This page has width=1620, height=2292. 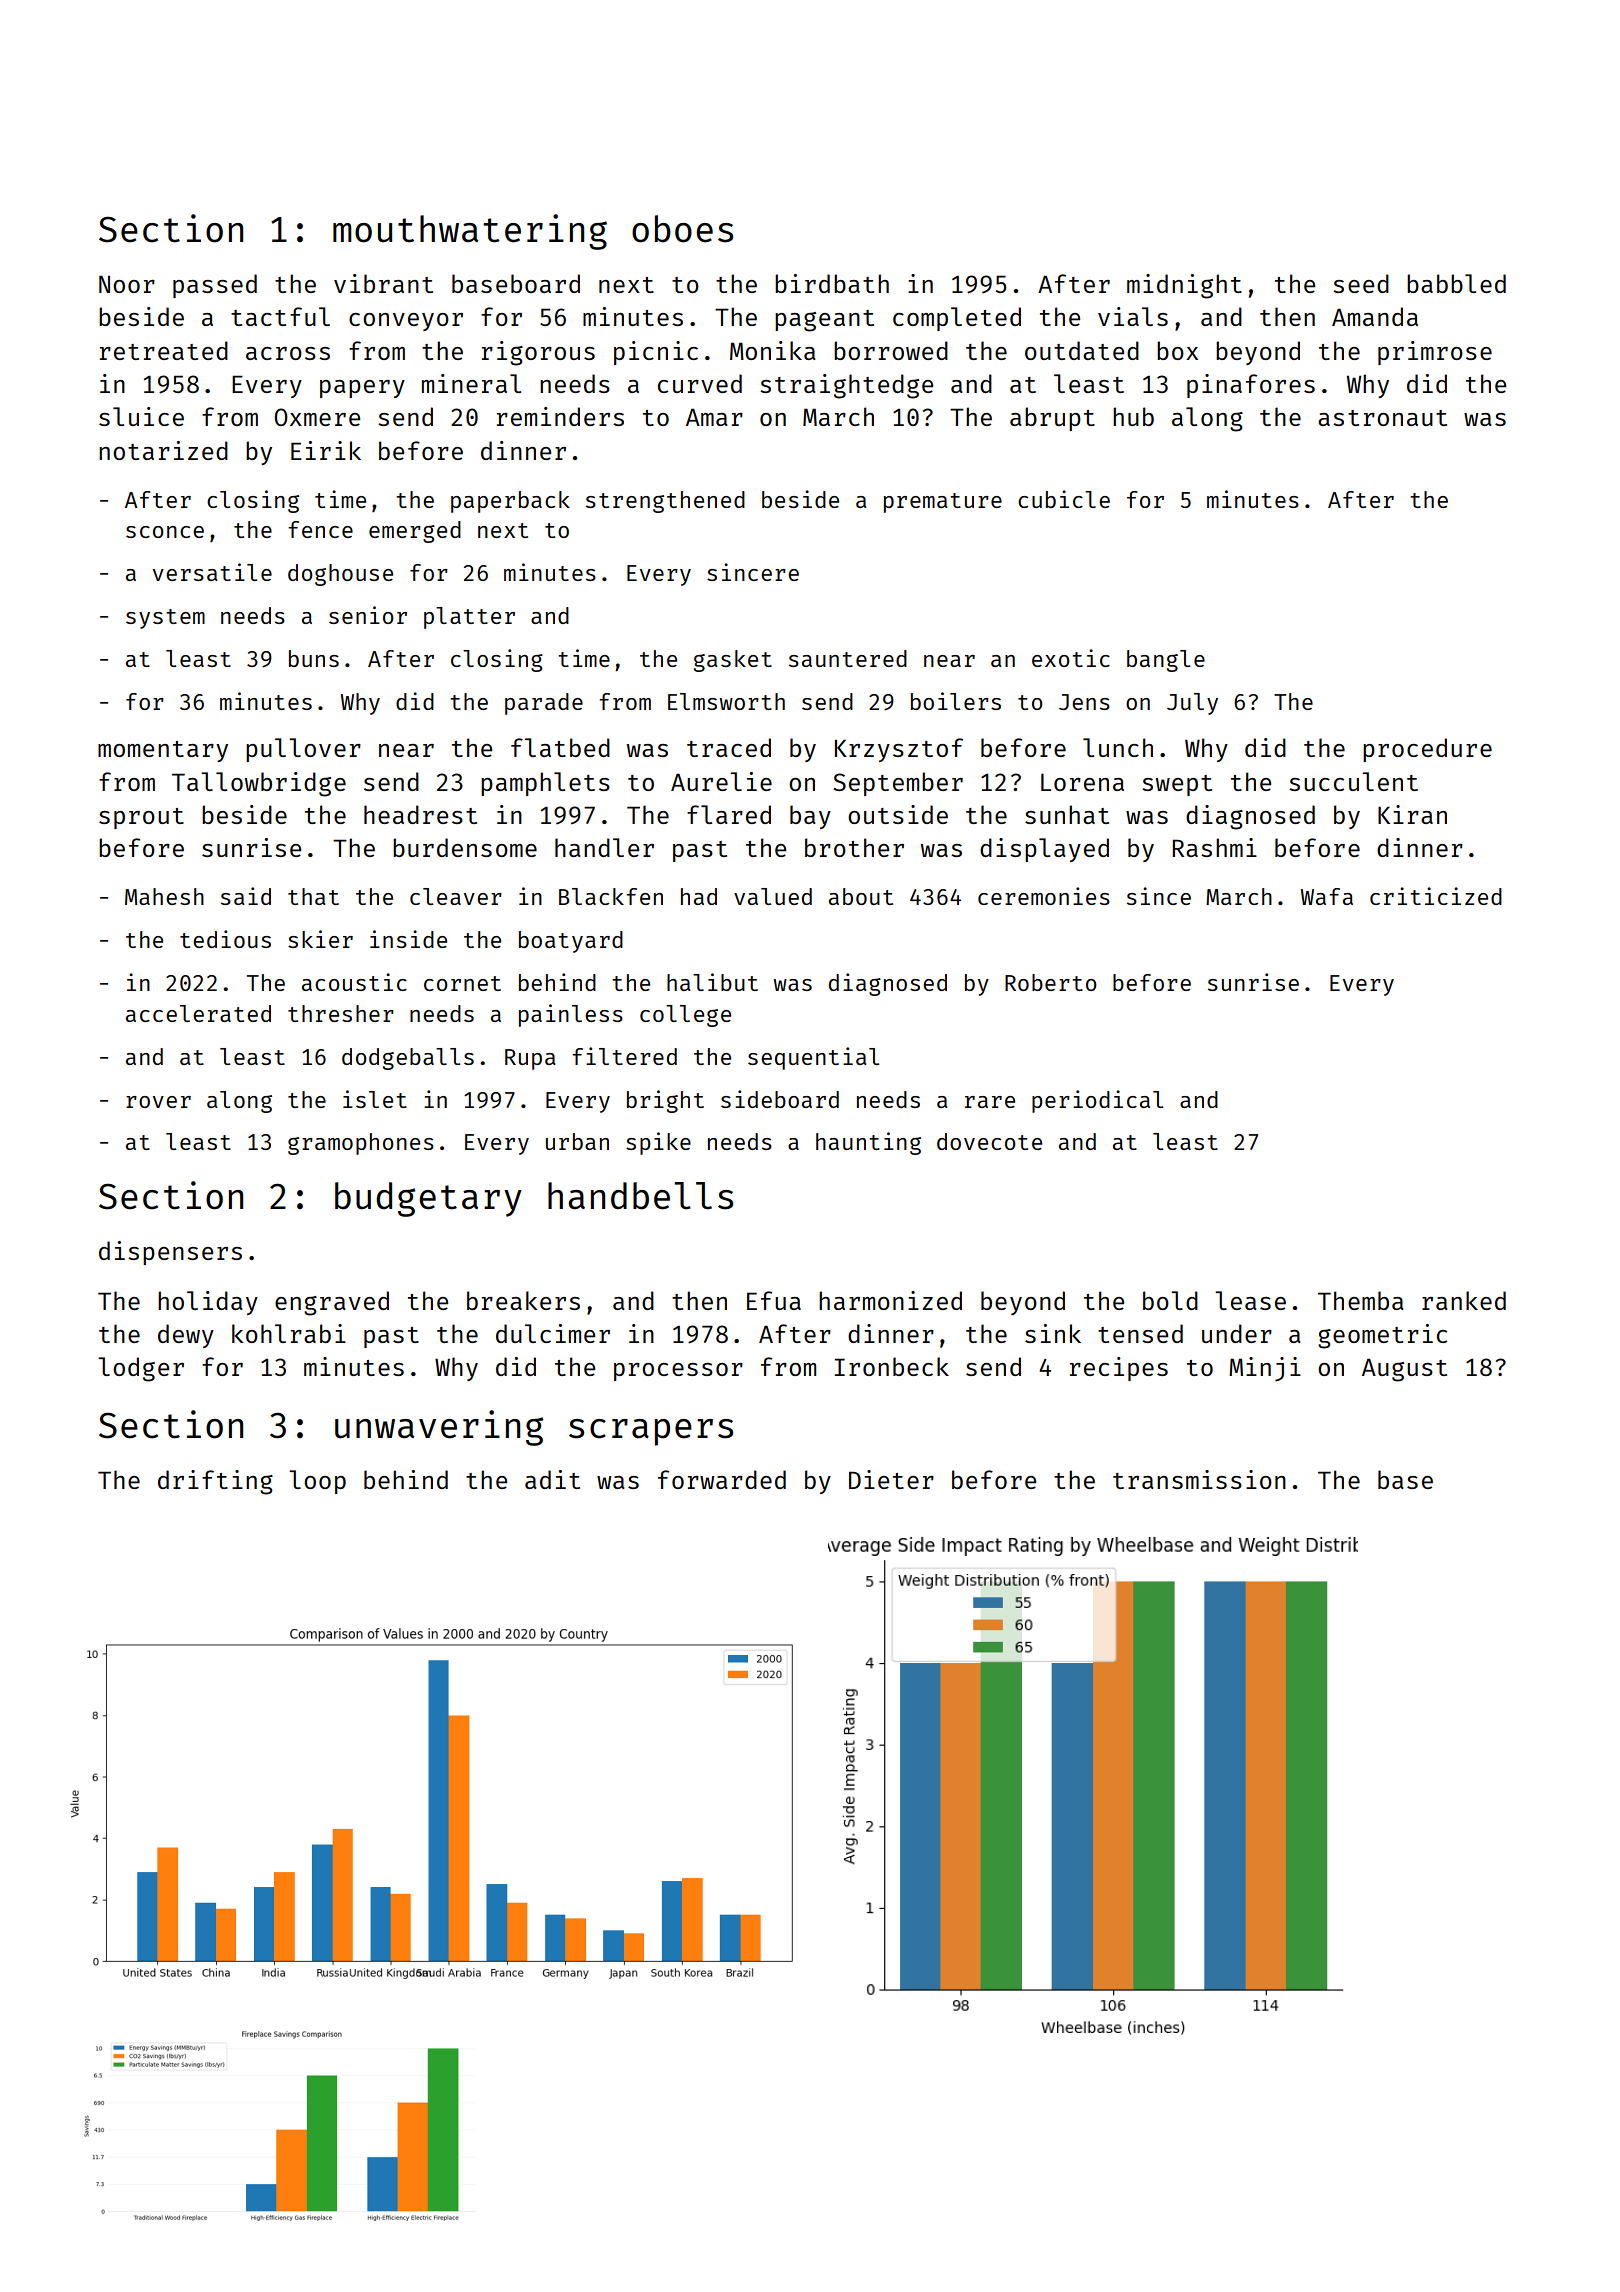 I want to click on transmission, so click(x=1199, y=1479).
